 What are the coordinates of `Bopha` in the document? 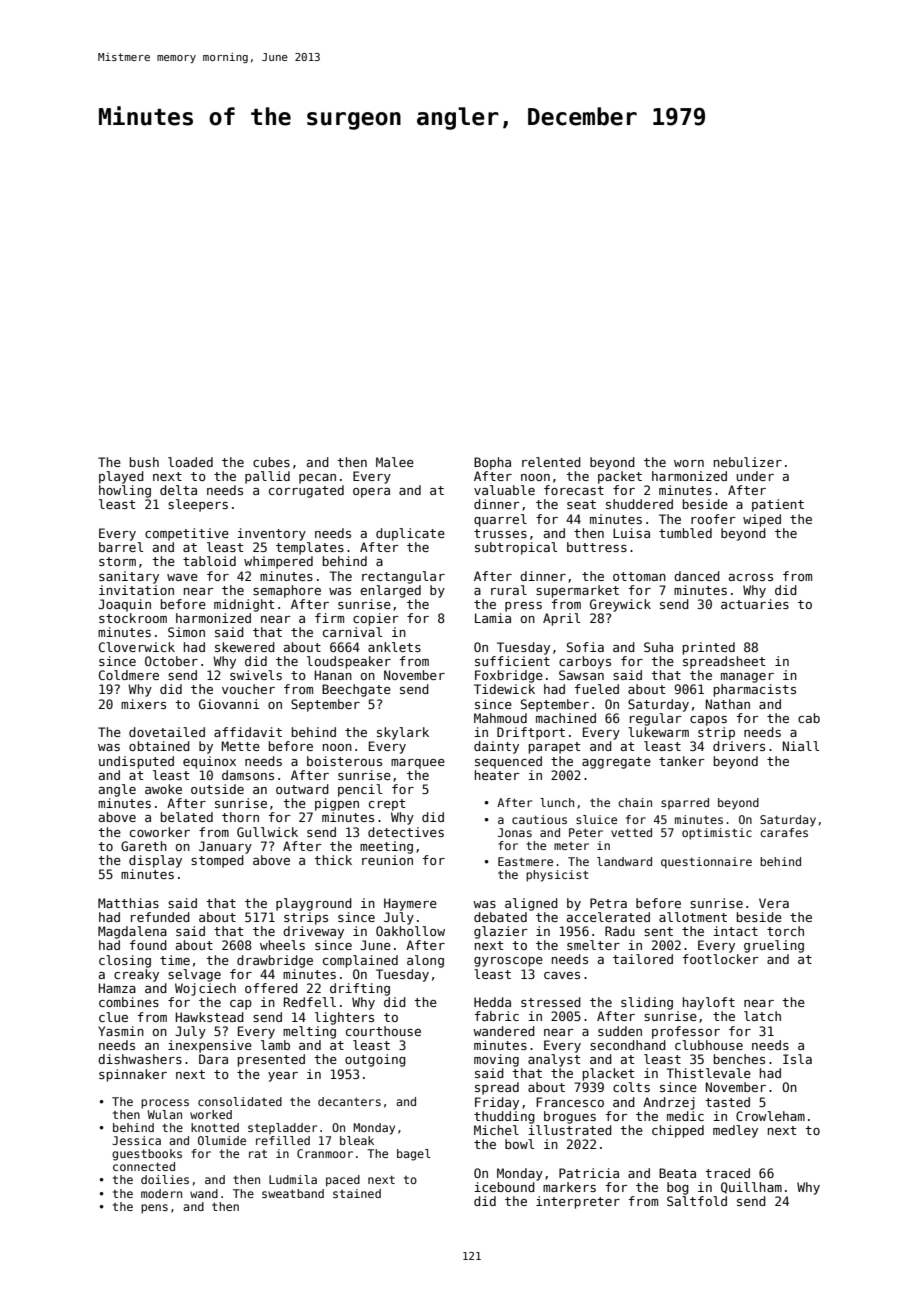 It's located at (492, 463).
